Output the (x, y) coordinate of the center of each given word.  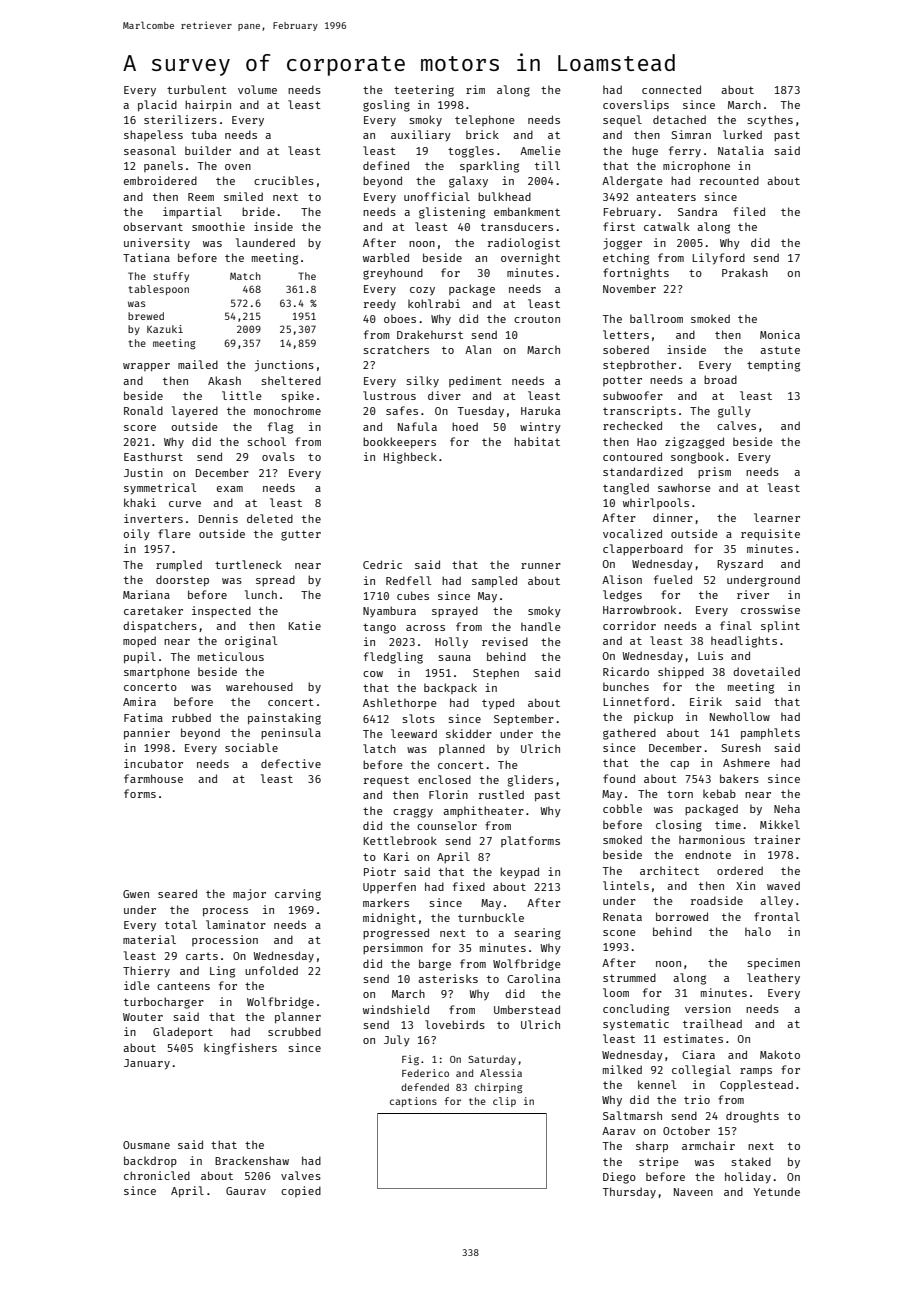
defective (291, 763)
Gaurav (246, 1191)
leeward (414, 733)
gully (734, 412)
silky (422, 382)
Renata (622, 917)
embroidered (160, 180)
